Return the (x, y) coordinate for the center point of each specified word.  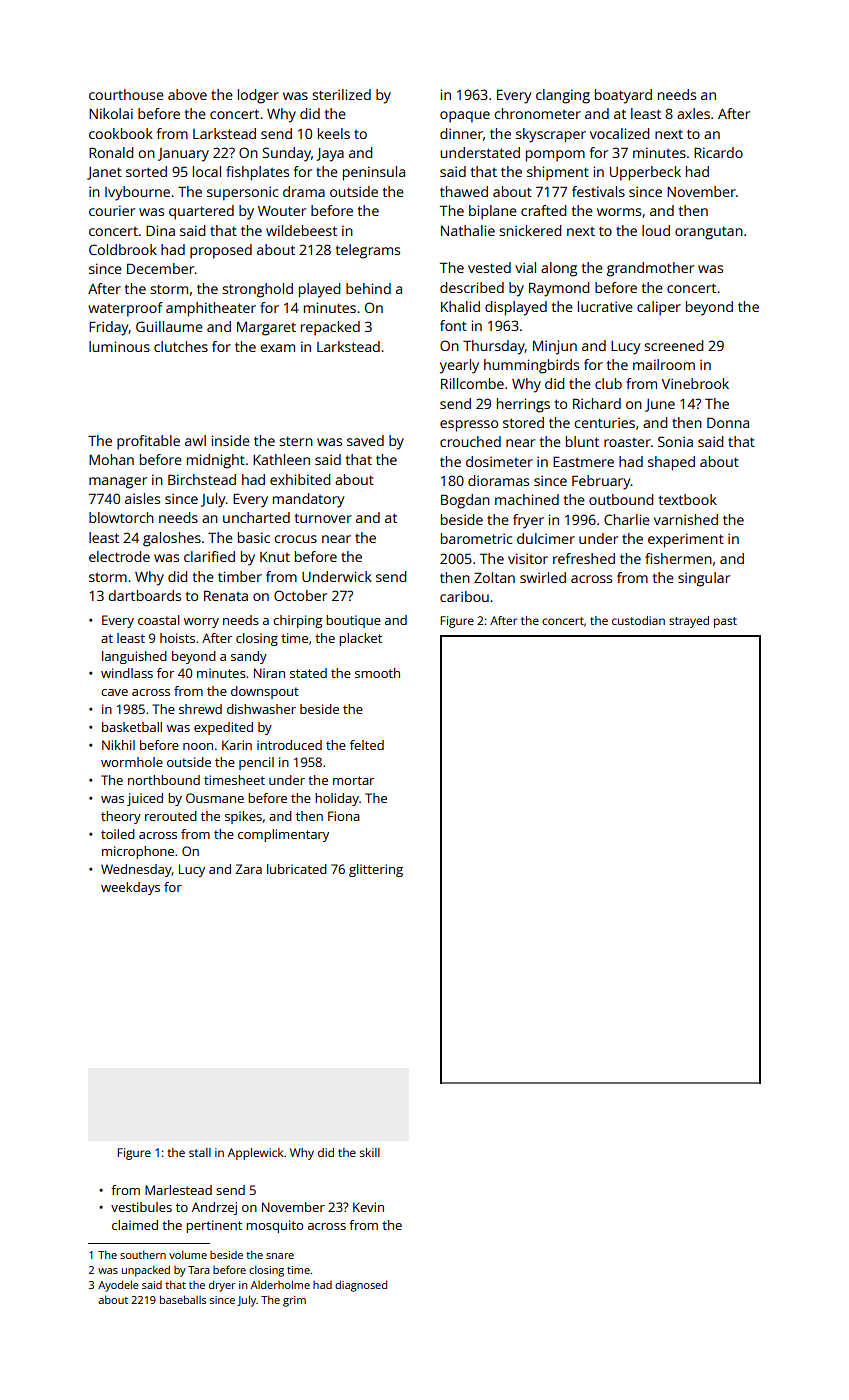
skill (370, 1152)
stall (200, 1152)
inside (231, 440)
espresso (469, 426)
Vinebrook (695, 383)
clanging (563, 96)
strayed (689, 622)
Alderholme (280, 1284)
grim (294, 1301)
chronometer (537, 113)
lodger (258, 96)
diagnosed (361, 1286)
